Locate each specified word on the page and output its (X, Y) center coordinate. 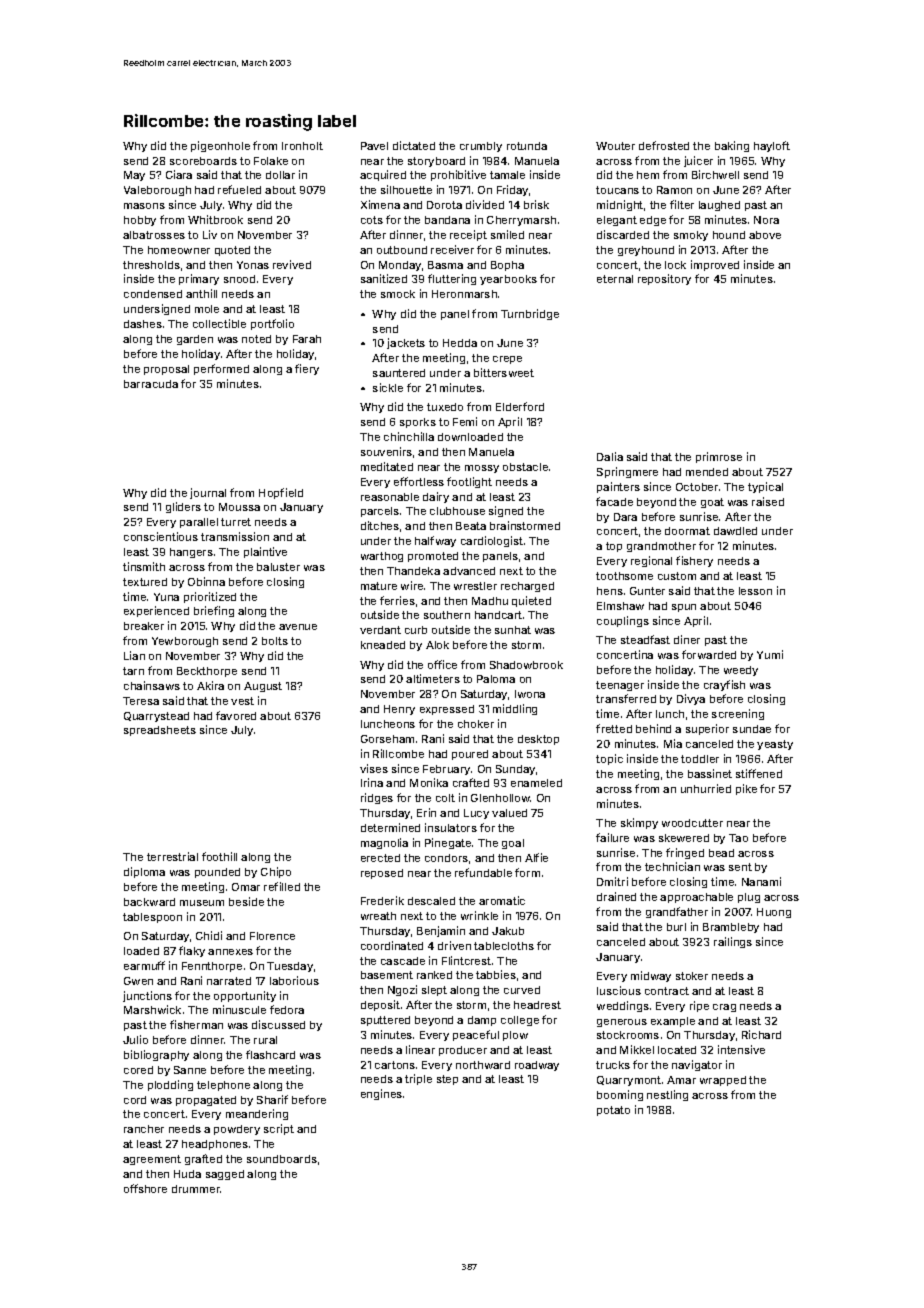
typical (765, 487)
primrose (719, 457)
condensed (153, 294)
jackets (406, 343)
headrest (537, 1005)
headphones (215, 1145)
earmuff (144, 965)
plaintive (265, 552)
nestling (667, 1095)
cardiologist (492, 541)
